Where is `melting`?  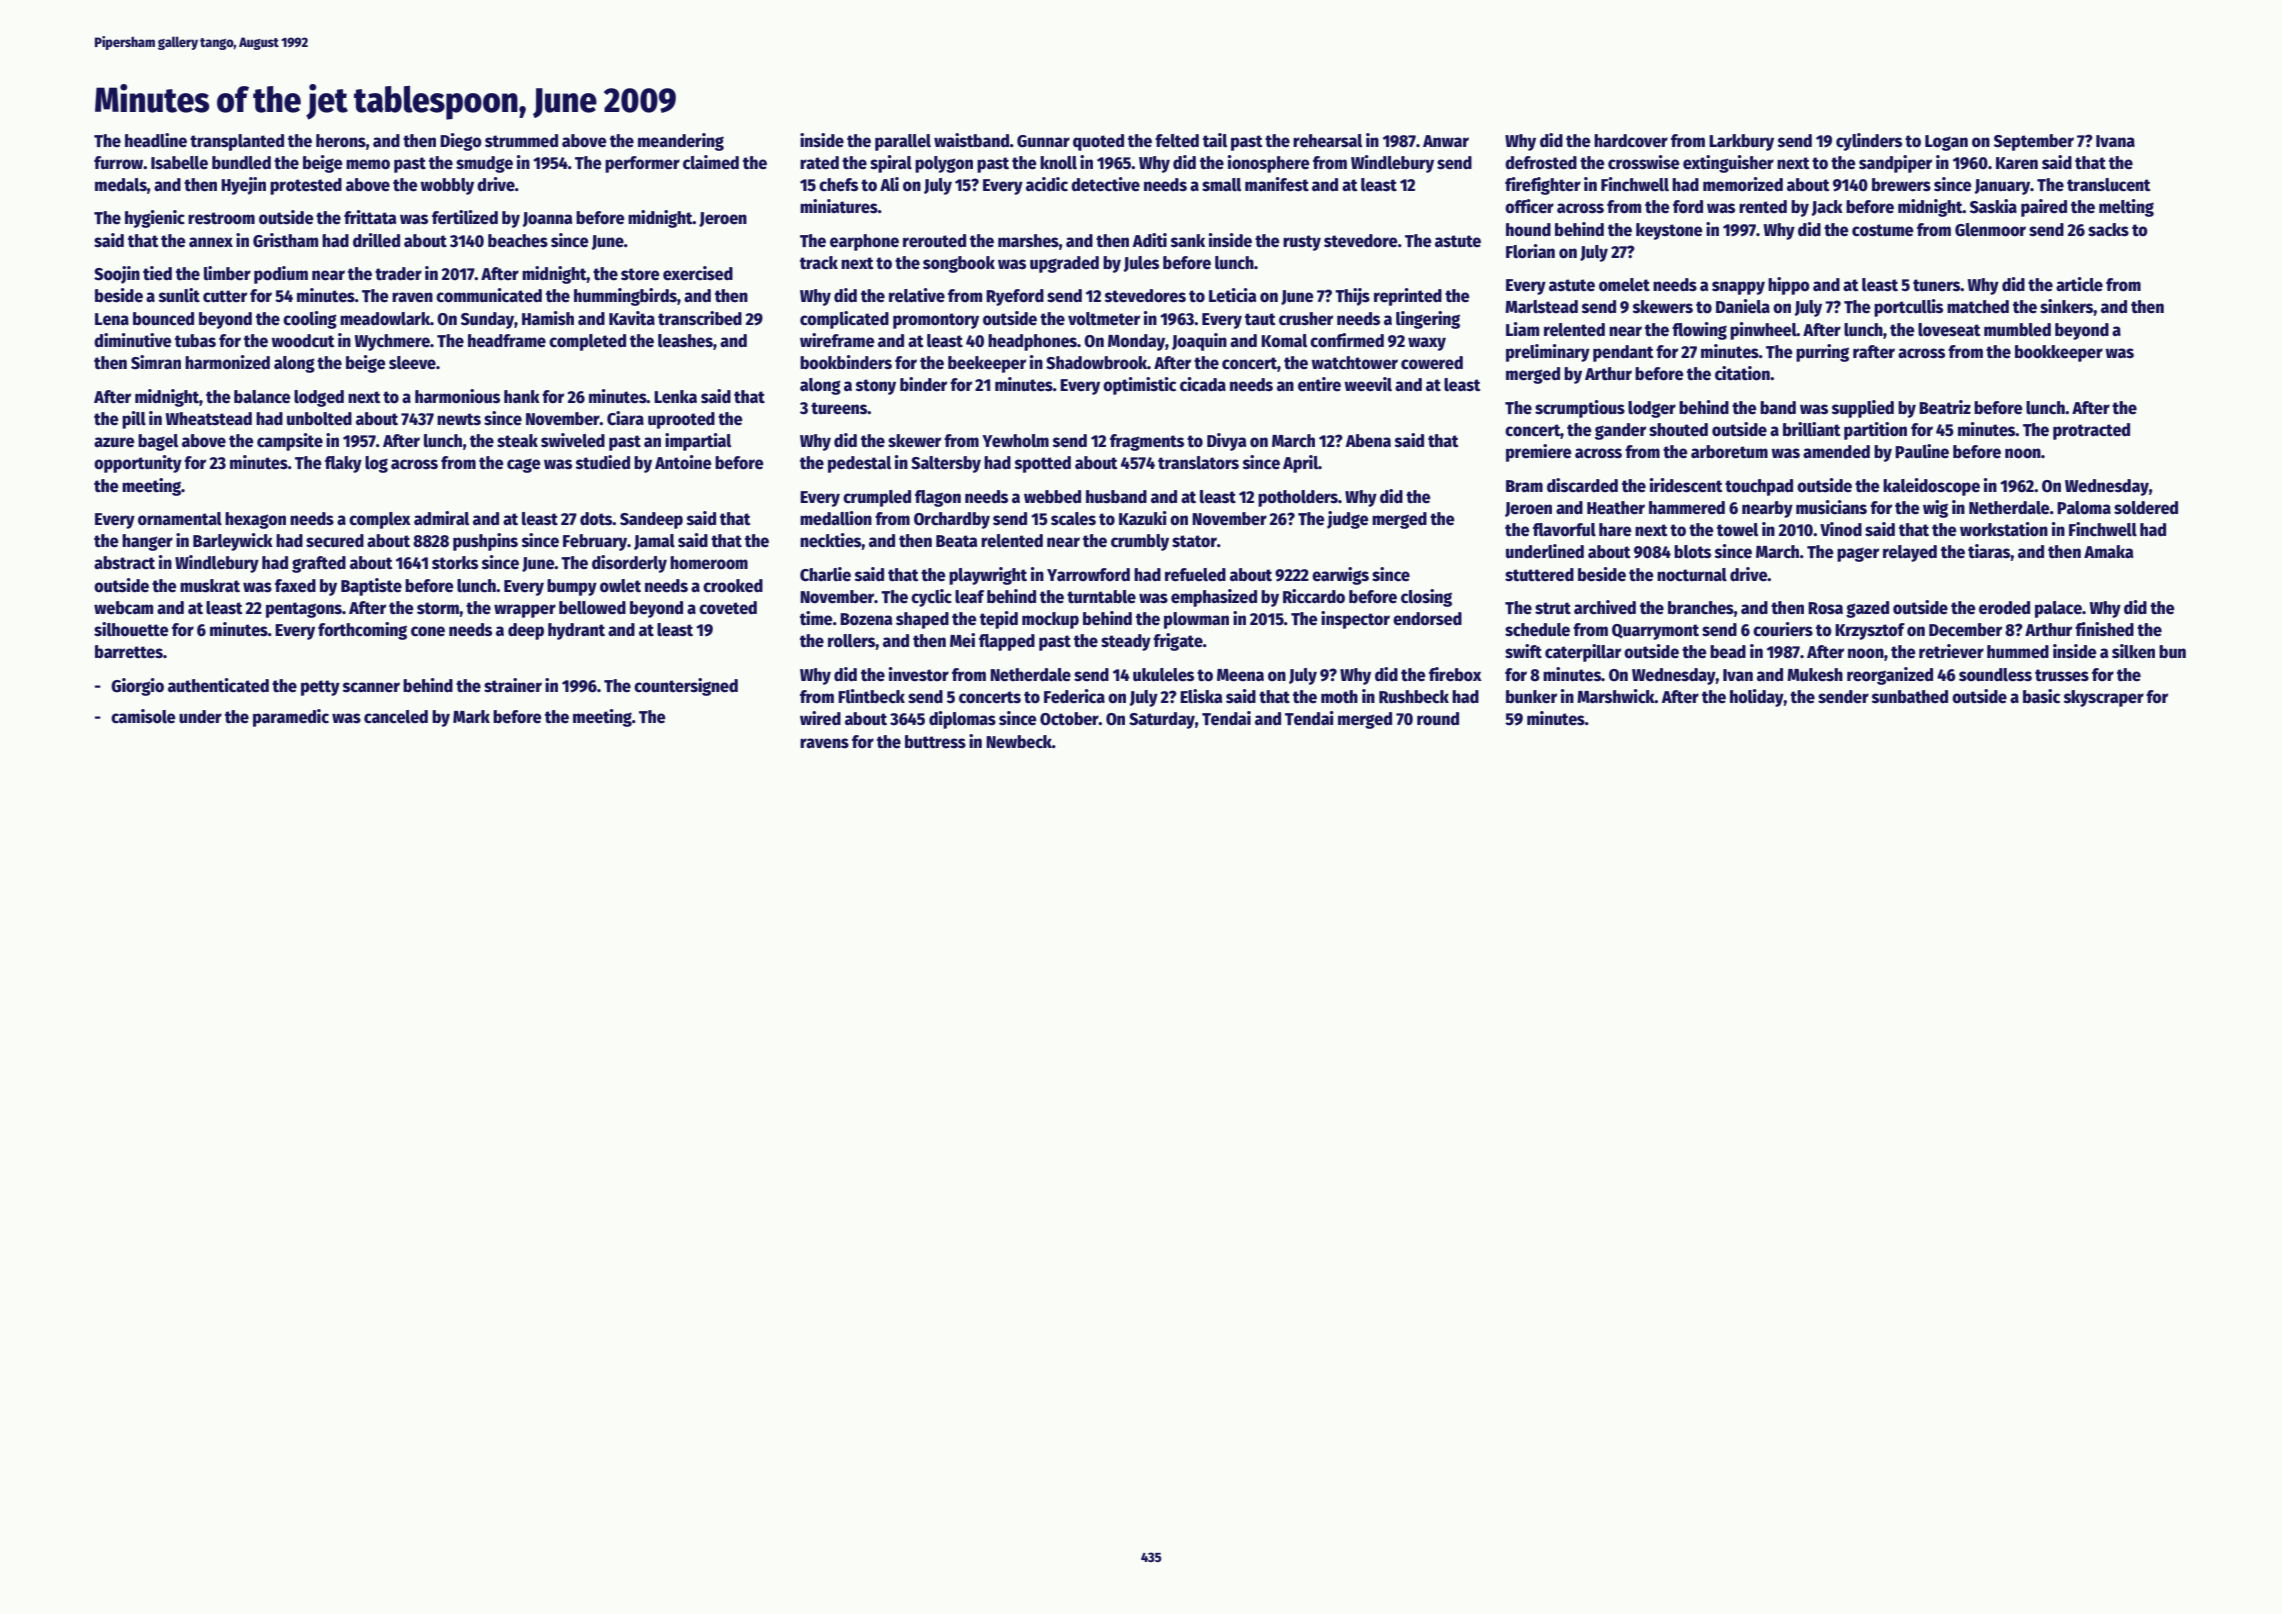 melting is located at coordinates (2126, 208).
